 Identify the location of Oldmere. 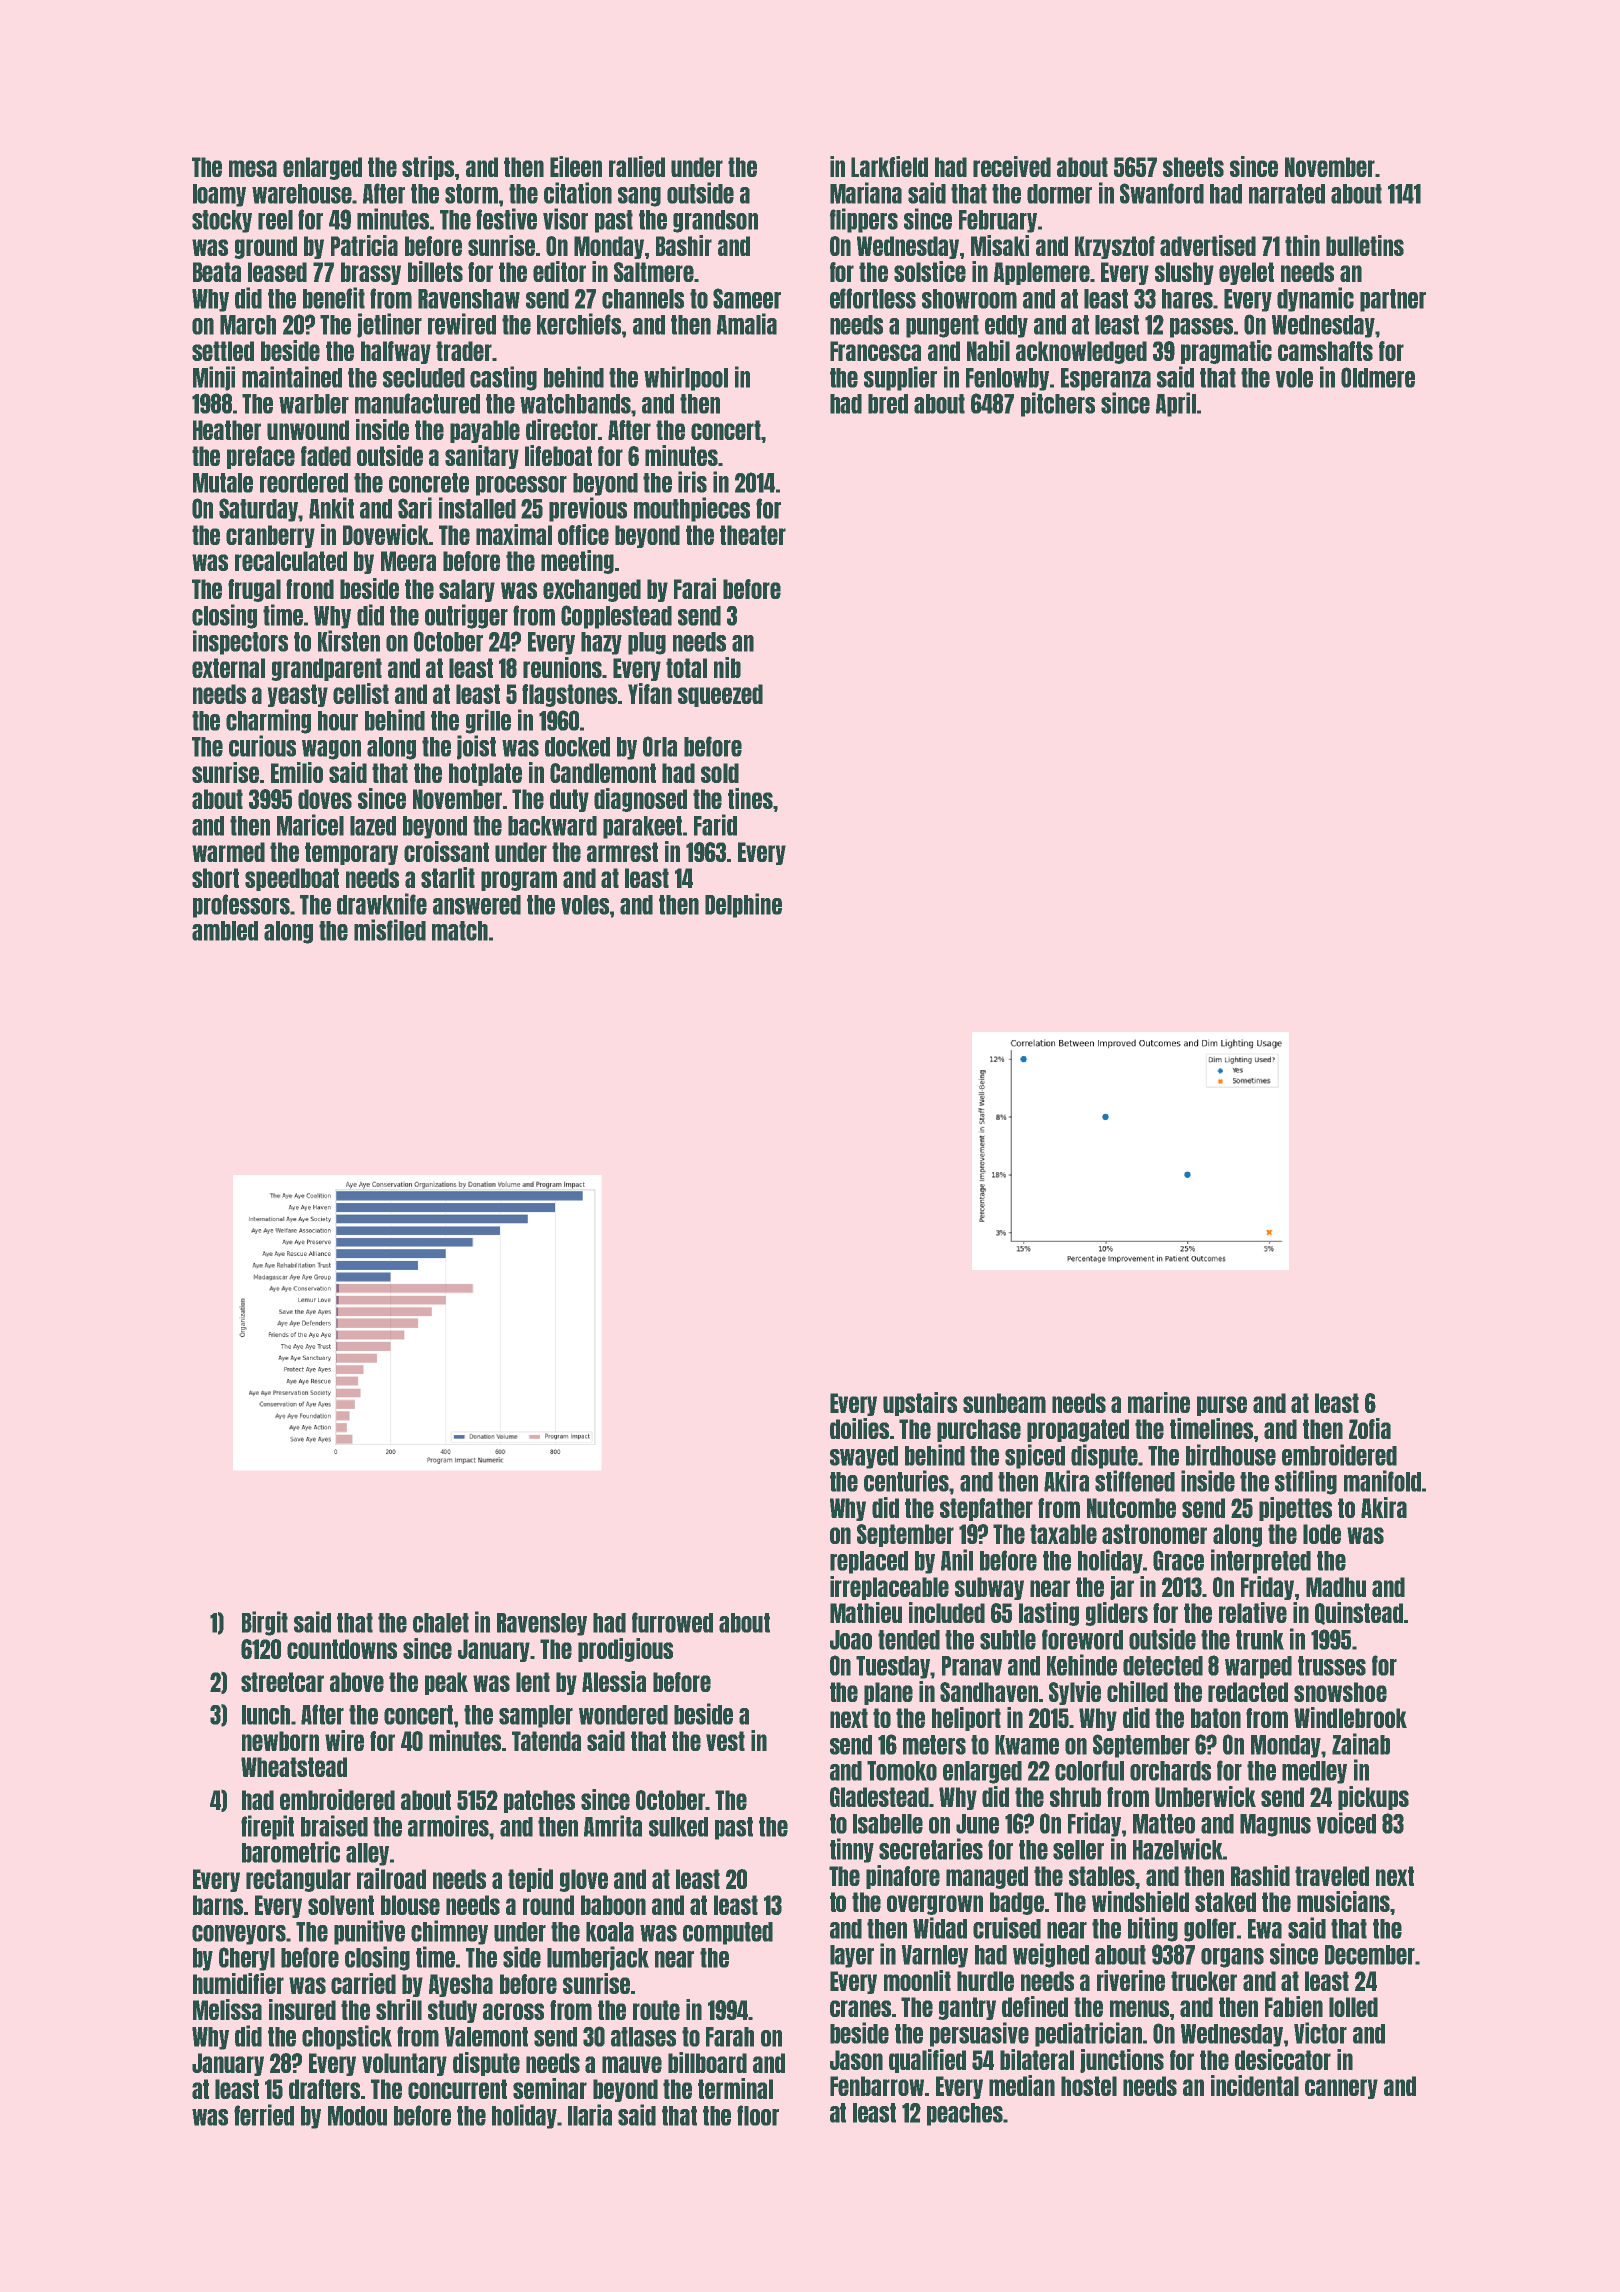
(1378, 377).
